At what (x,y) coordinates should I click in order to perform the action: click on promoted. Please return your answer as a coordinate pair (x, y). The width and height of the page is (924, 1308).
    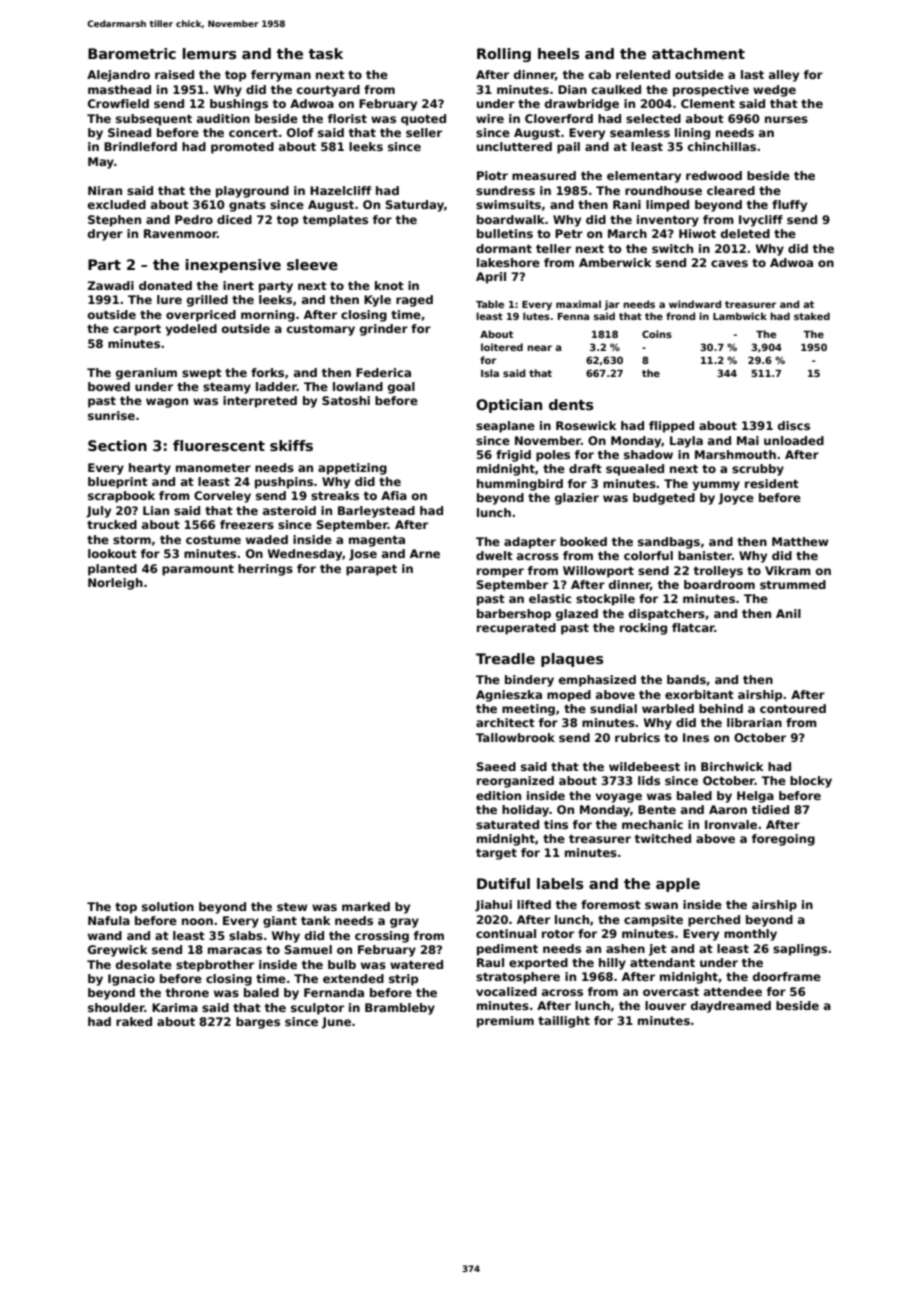
    Looking at the image, I should click on (242, 148).
